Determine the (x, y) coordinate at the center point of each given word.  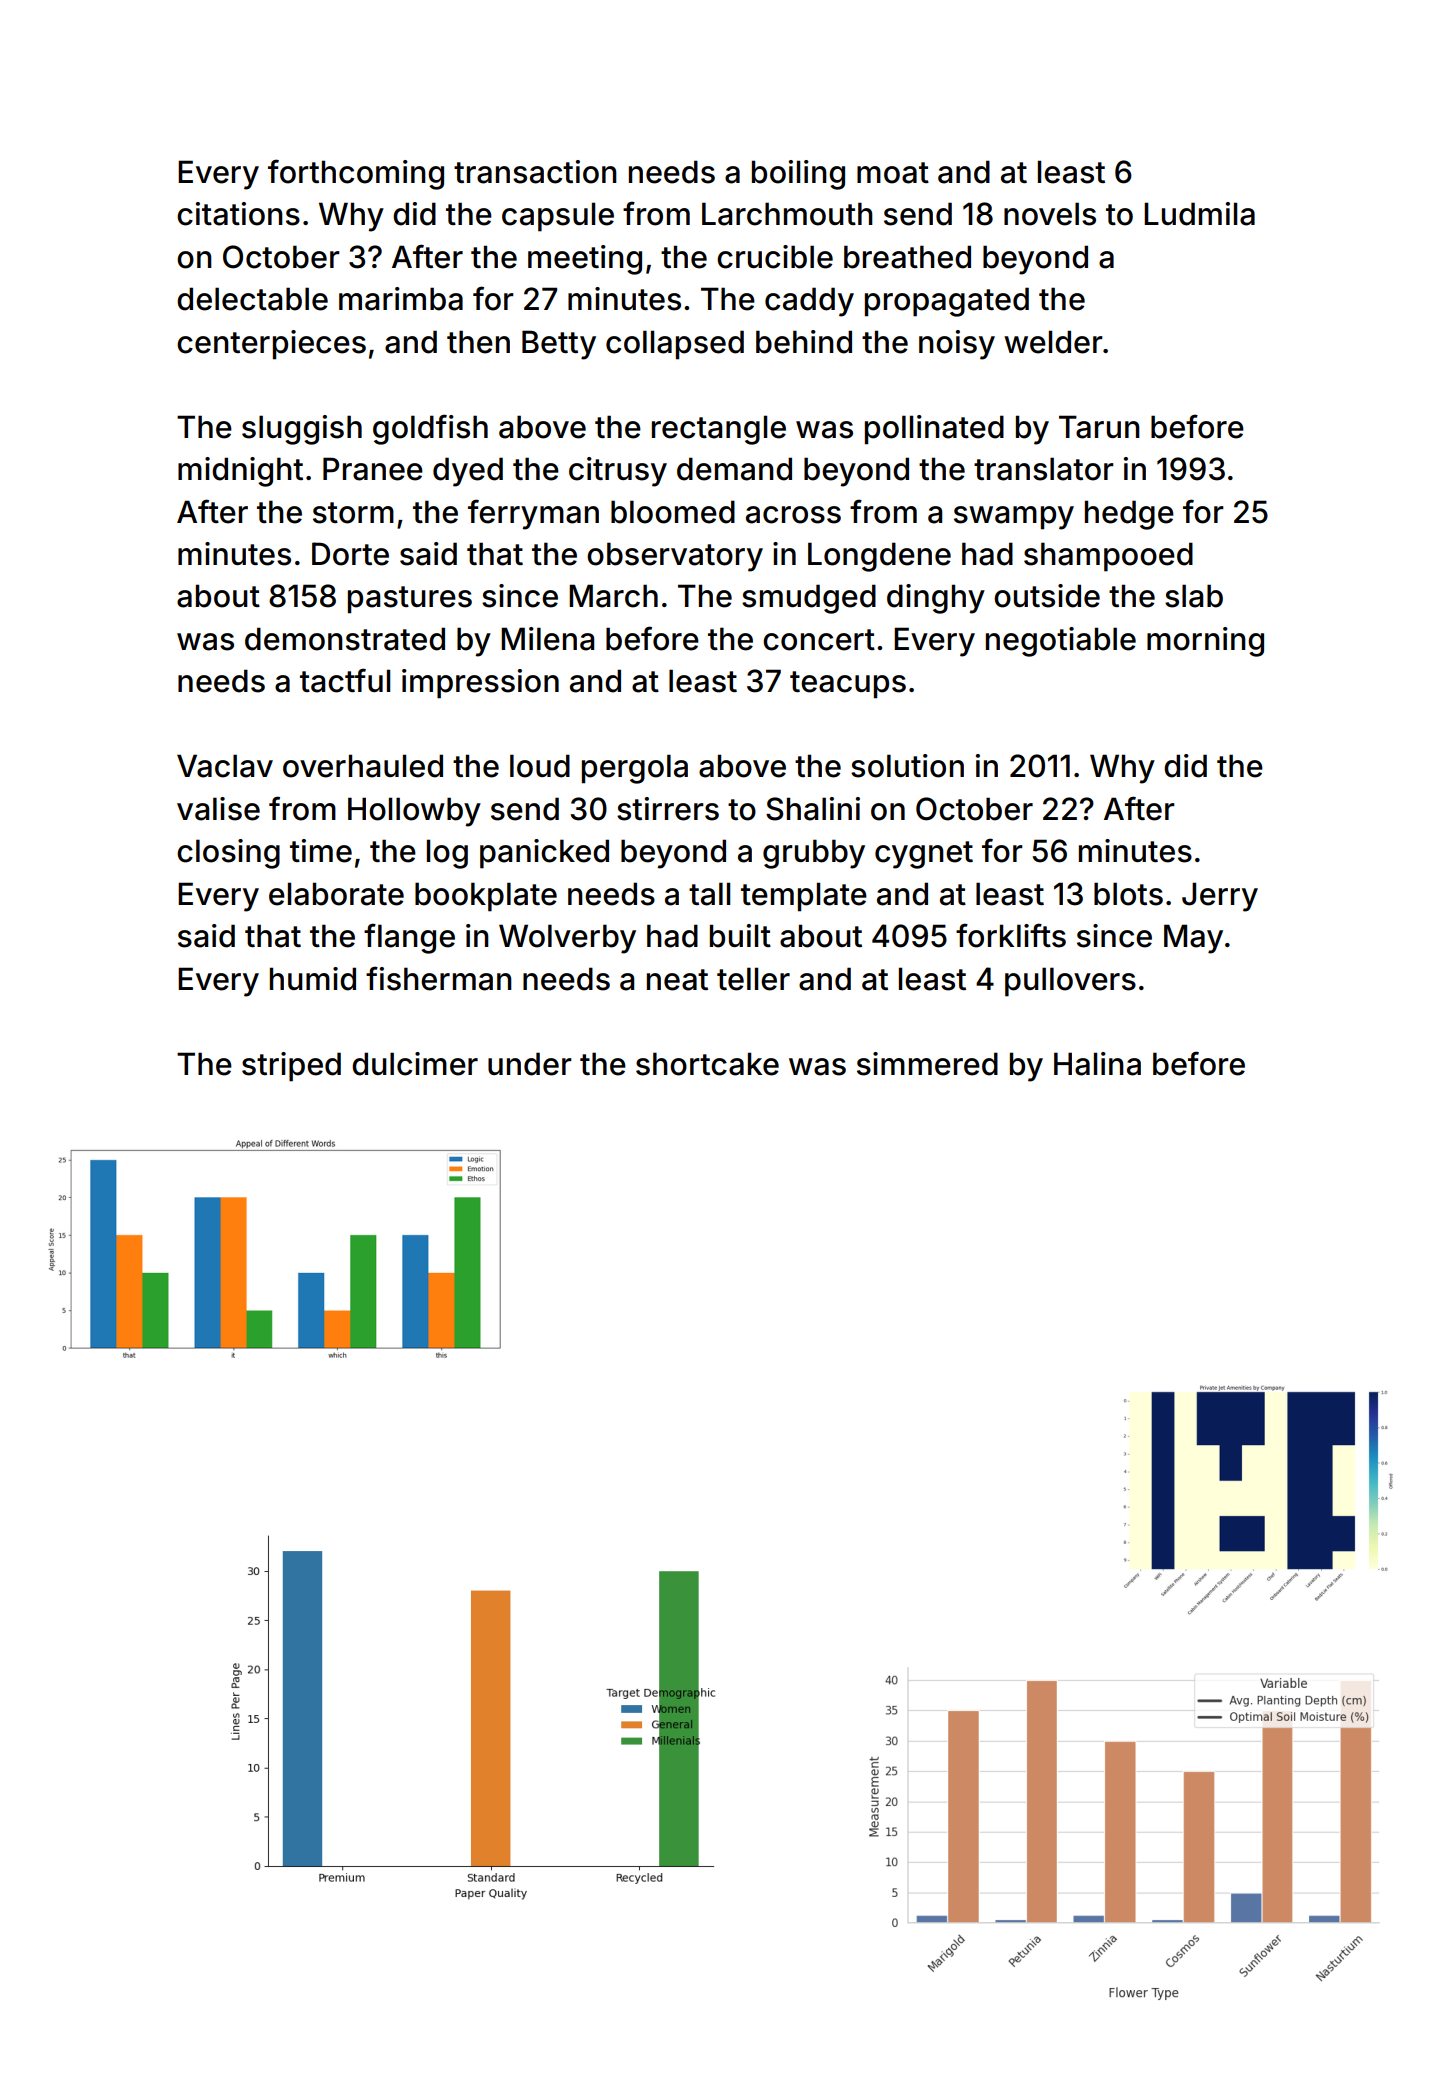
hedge (1129, 515)
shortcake (707, 1064)
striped (291, 1067)
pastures (410, 600)
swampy (1014, 518)
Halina (1097, 1064)
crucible (775, 257)
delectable (252, 299)
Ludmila (1199, 214)
